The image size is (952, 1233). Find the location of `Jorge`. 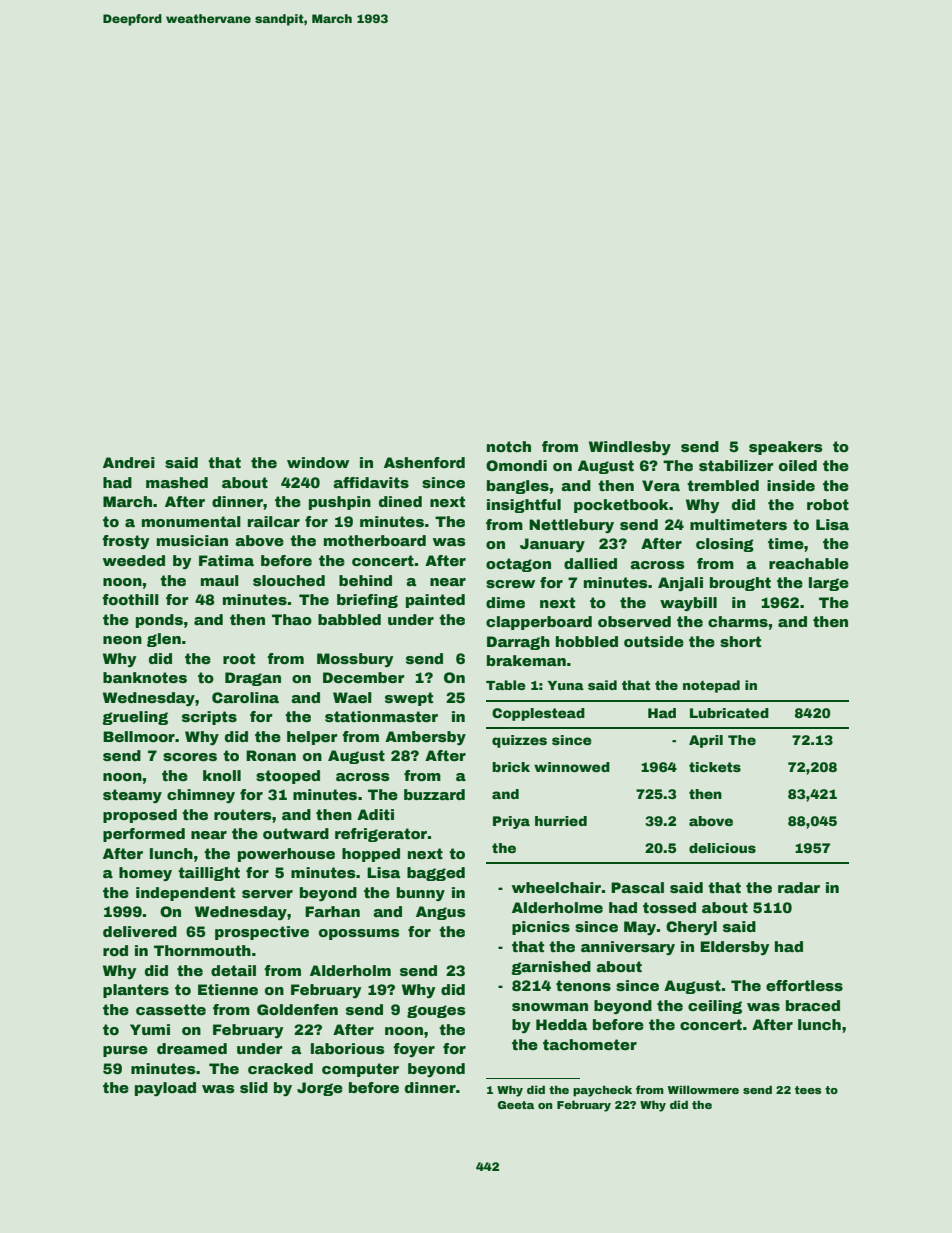

Jorge is located at coordinates (320, 1089).
